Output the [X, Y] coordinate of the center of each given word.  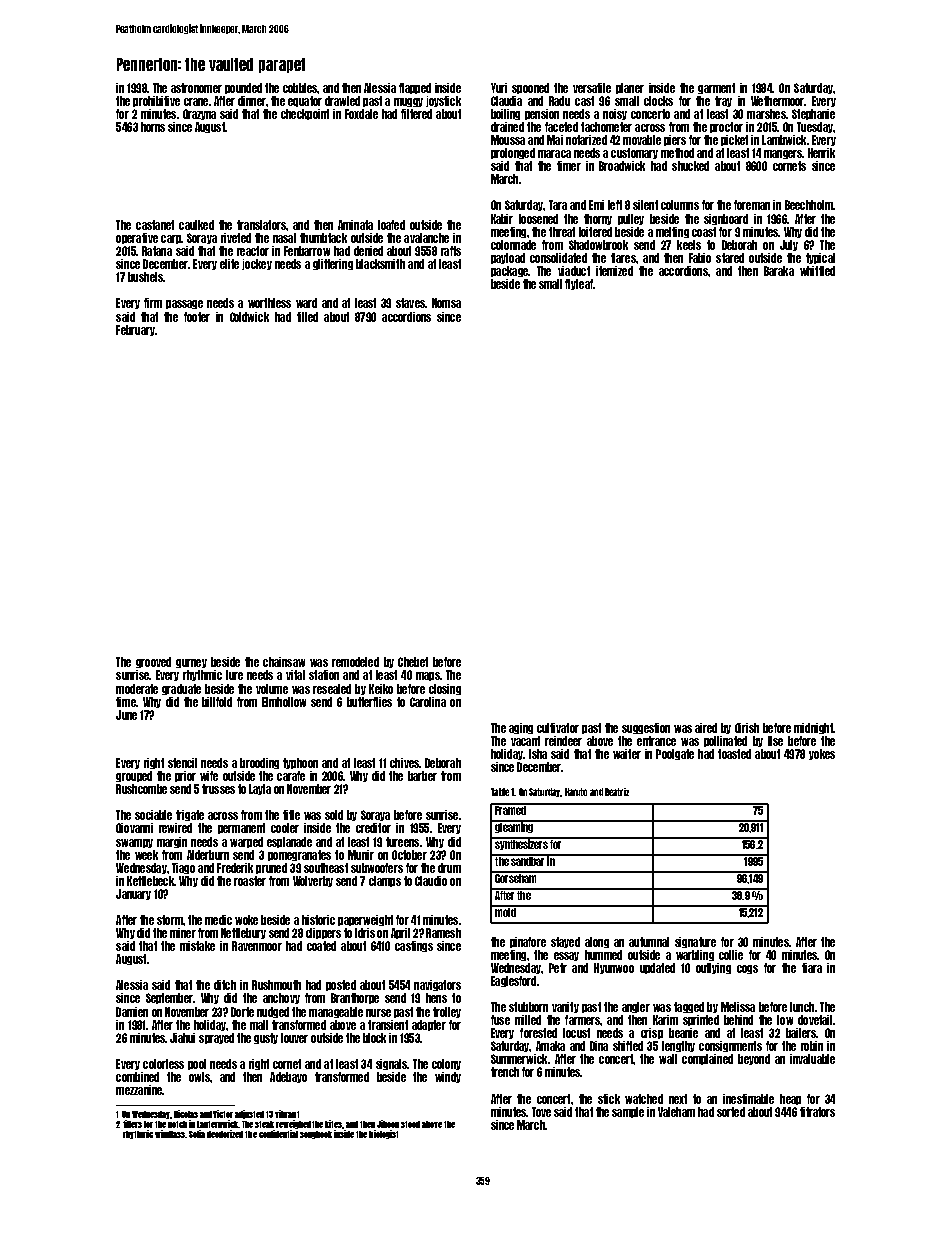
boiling [505, 114]
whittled [817, 271]
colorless [163, 1064]
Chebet [413, 662]
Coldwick [249, 317]
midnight [813, 728]
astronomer [196, 88]
